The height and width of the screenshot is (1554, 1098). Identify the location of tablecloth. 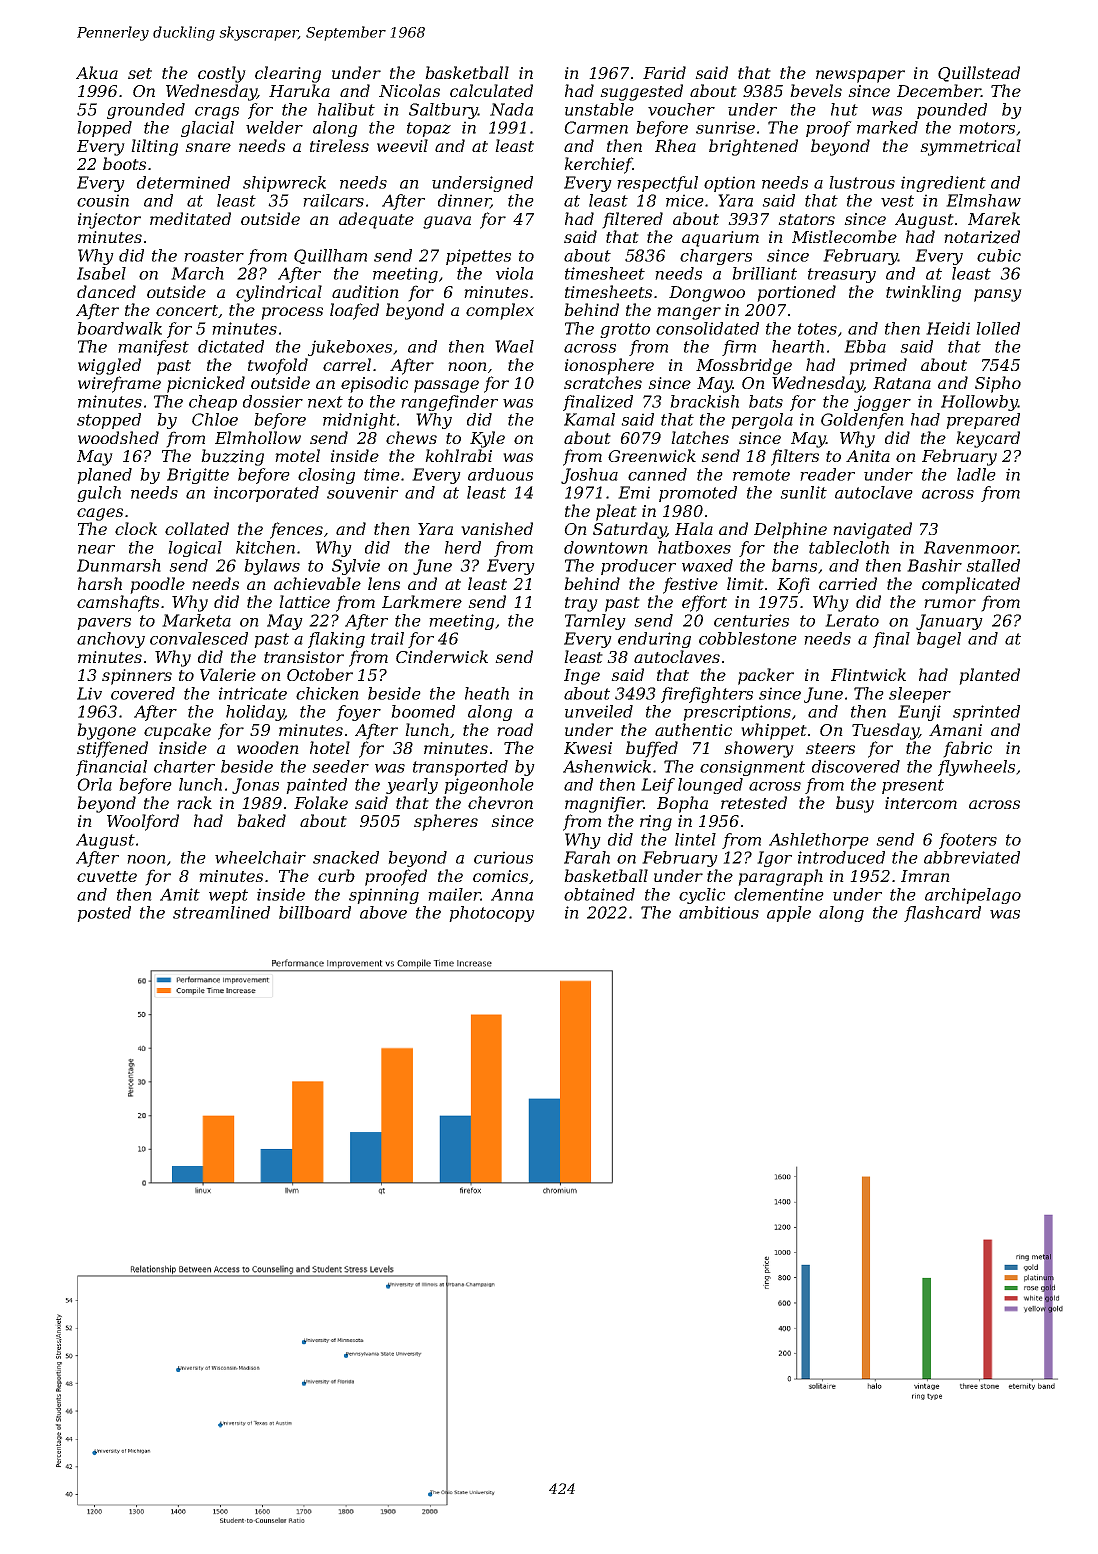
(849, 547).
